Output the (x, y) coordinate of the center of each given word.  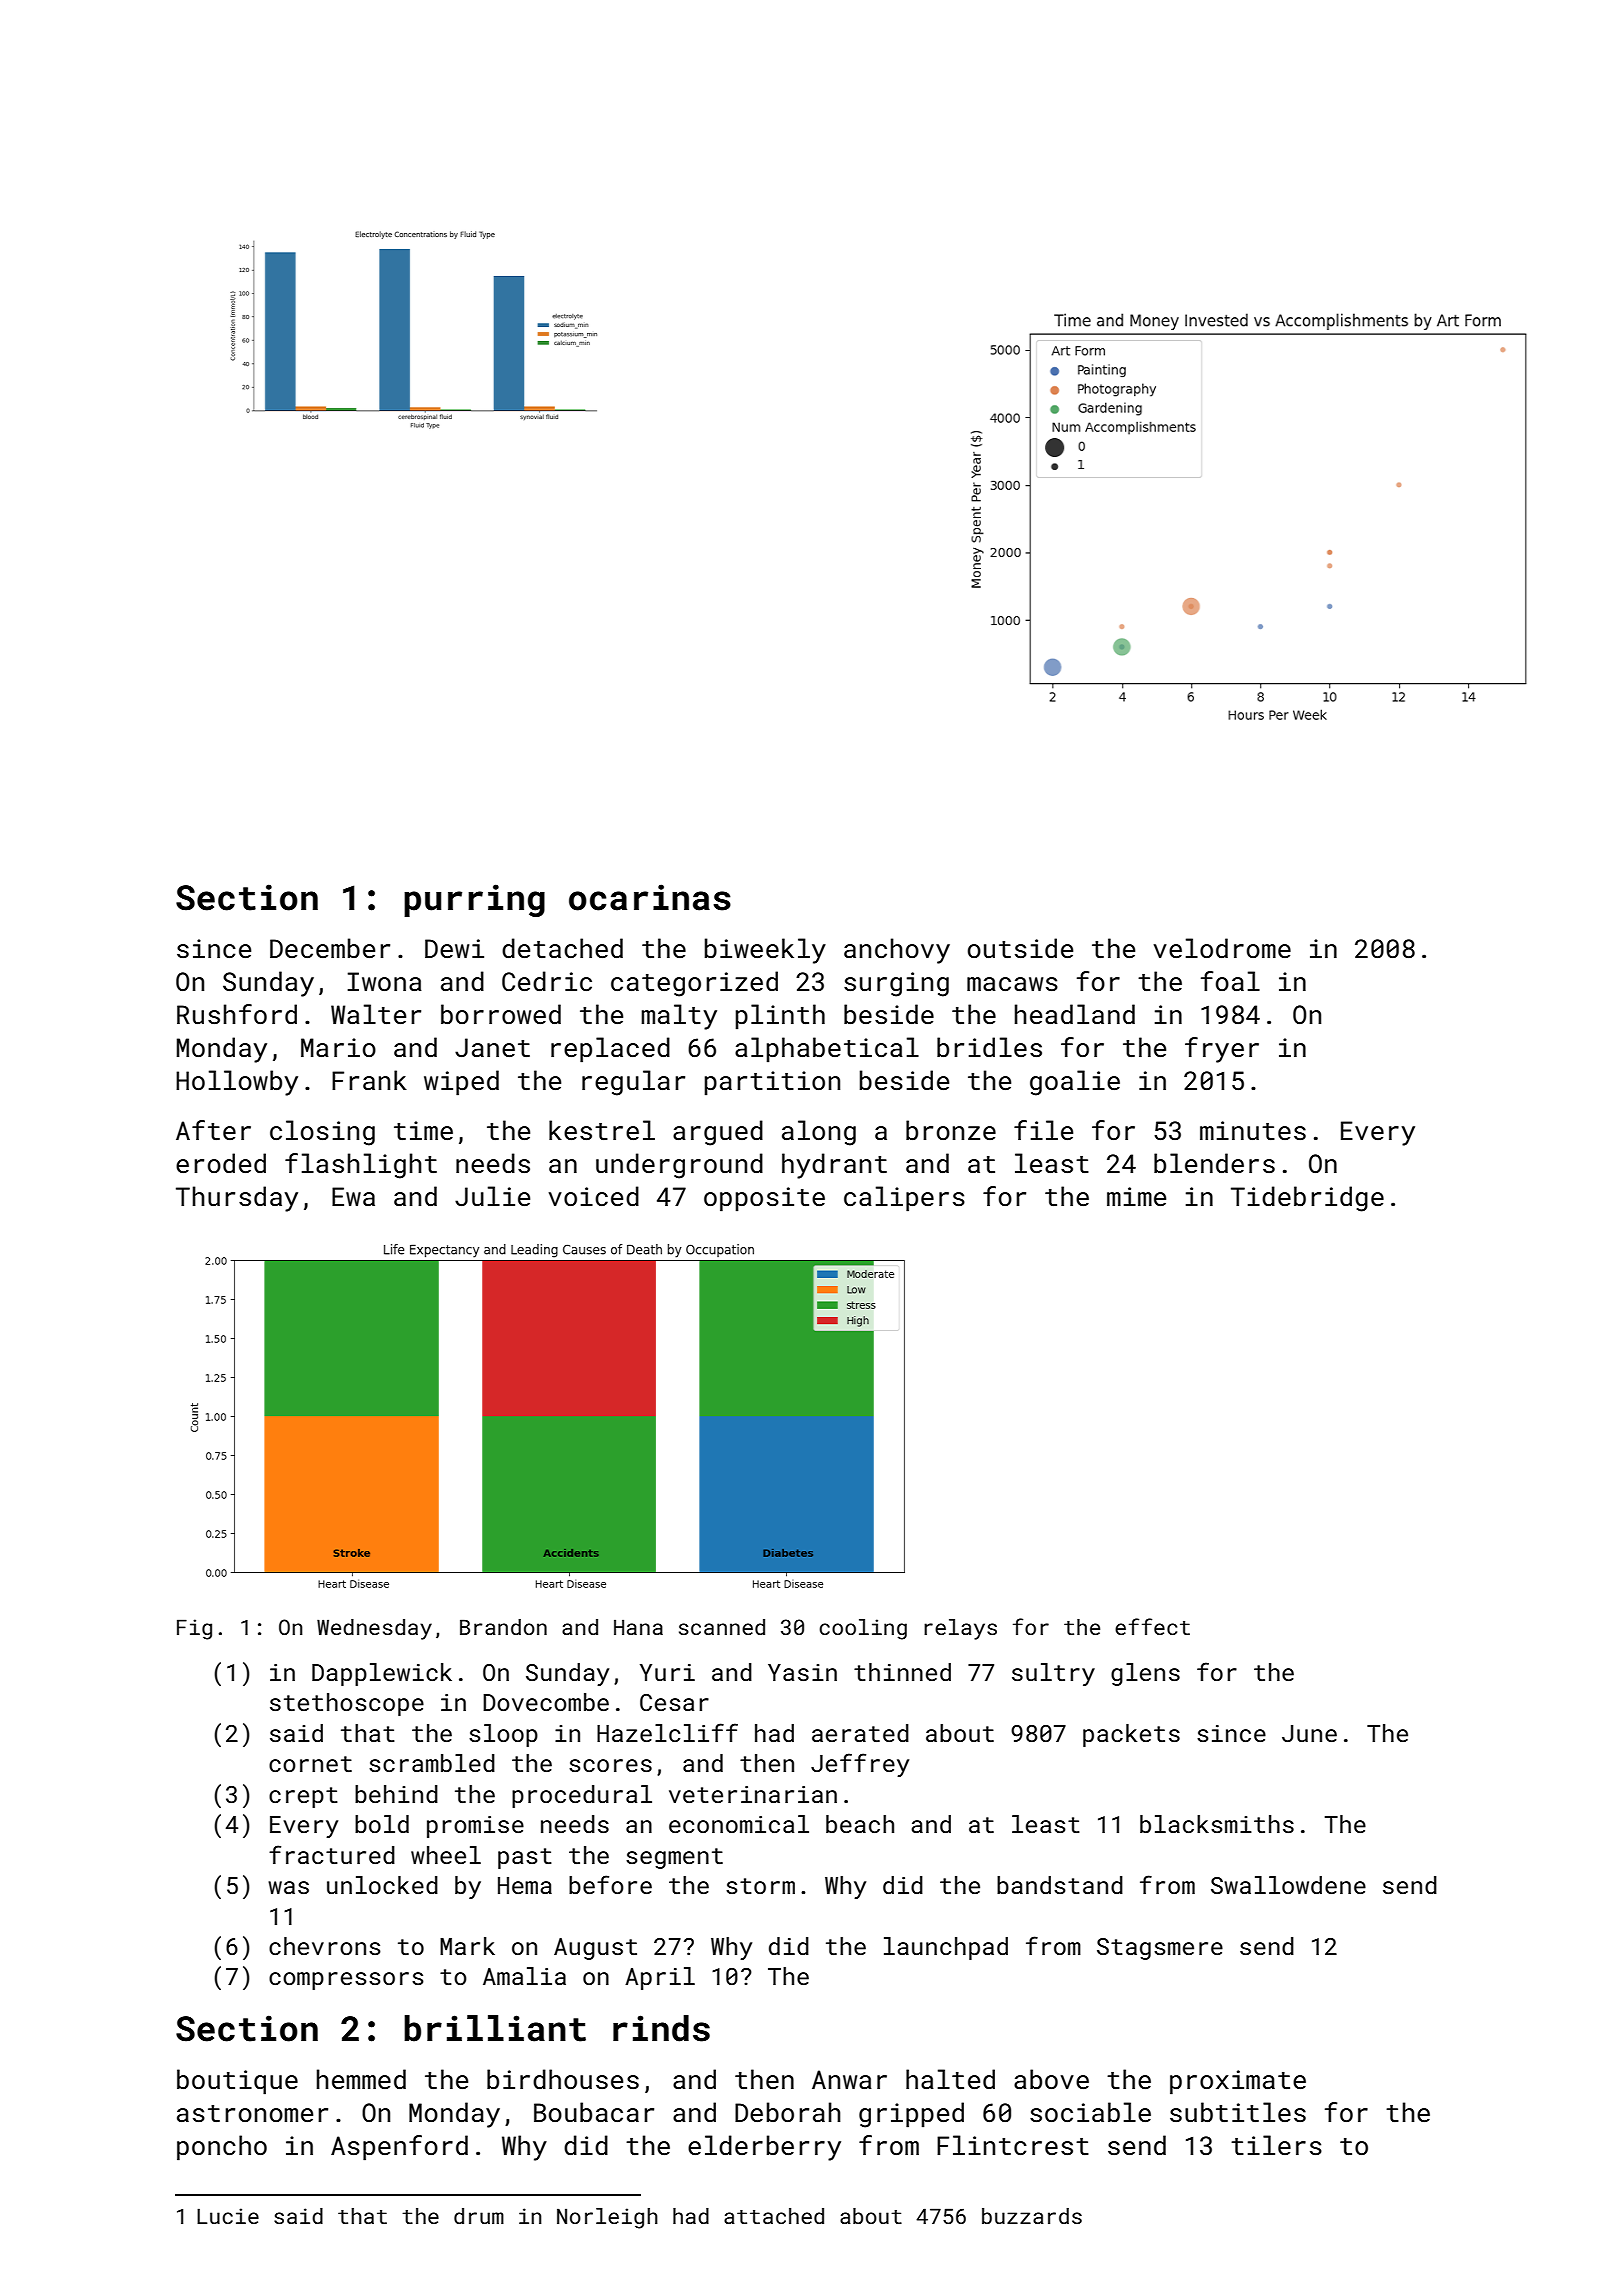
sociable (1090, 2112)
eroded (221, 1163)
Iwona (385, 981)
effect (1152, 1626)
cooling (863, 1629)
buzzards (1032, 2216)
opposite (764, 1199)
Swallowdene (1288, 1885)
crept (303, 1797)
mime (1136, 1197)
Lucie (228, 2216)
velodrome (1222, 948)
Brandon (503, 1627)
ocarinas (650, 897)
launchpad (946, 1948)
